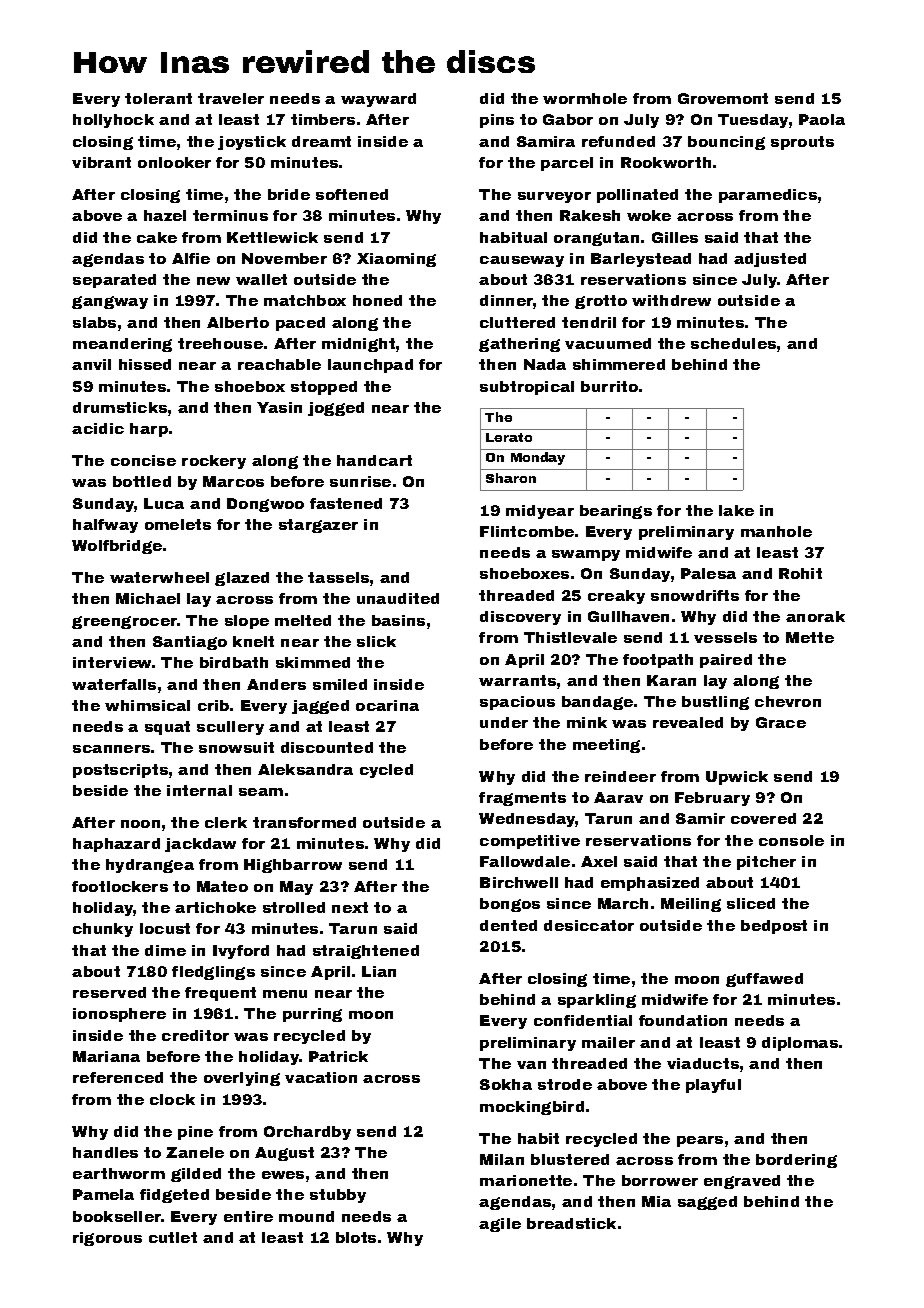 The image size is (924, 1308). I want to click on Xiaoming, so click(396, 260).
